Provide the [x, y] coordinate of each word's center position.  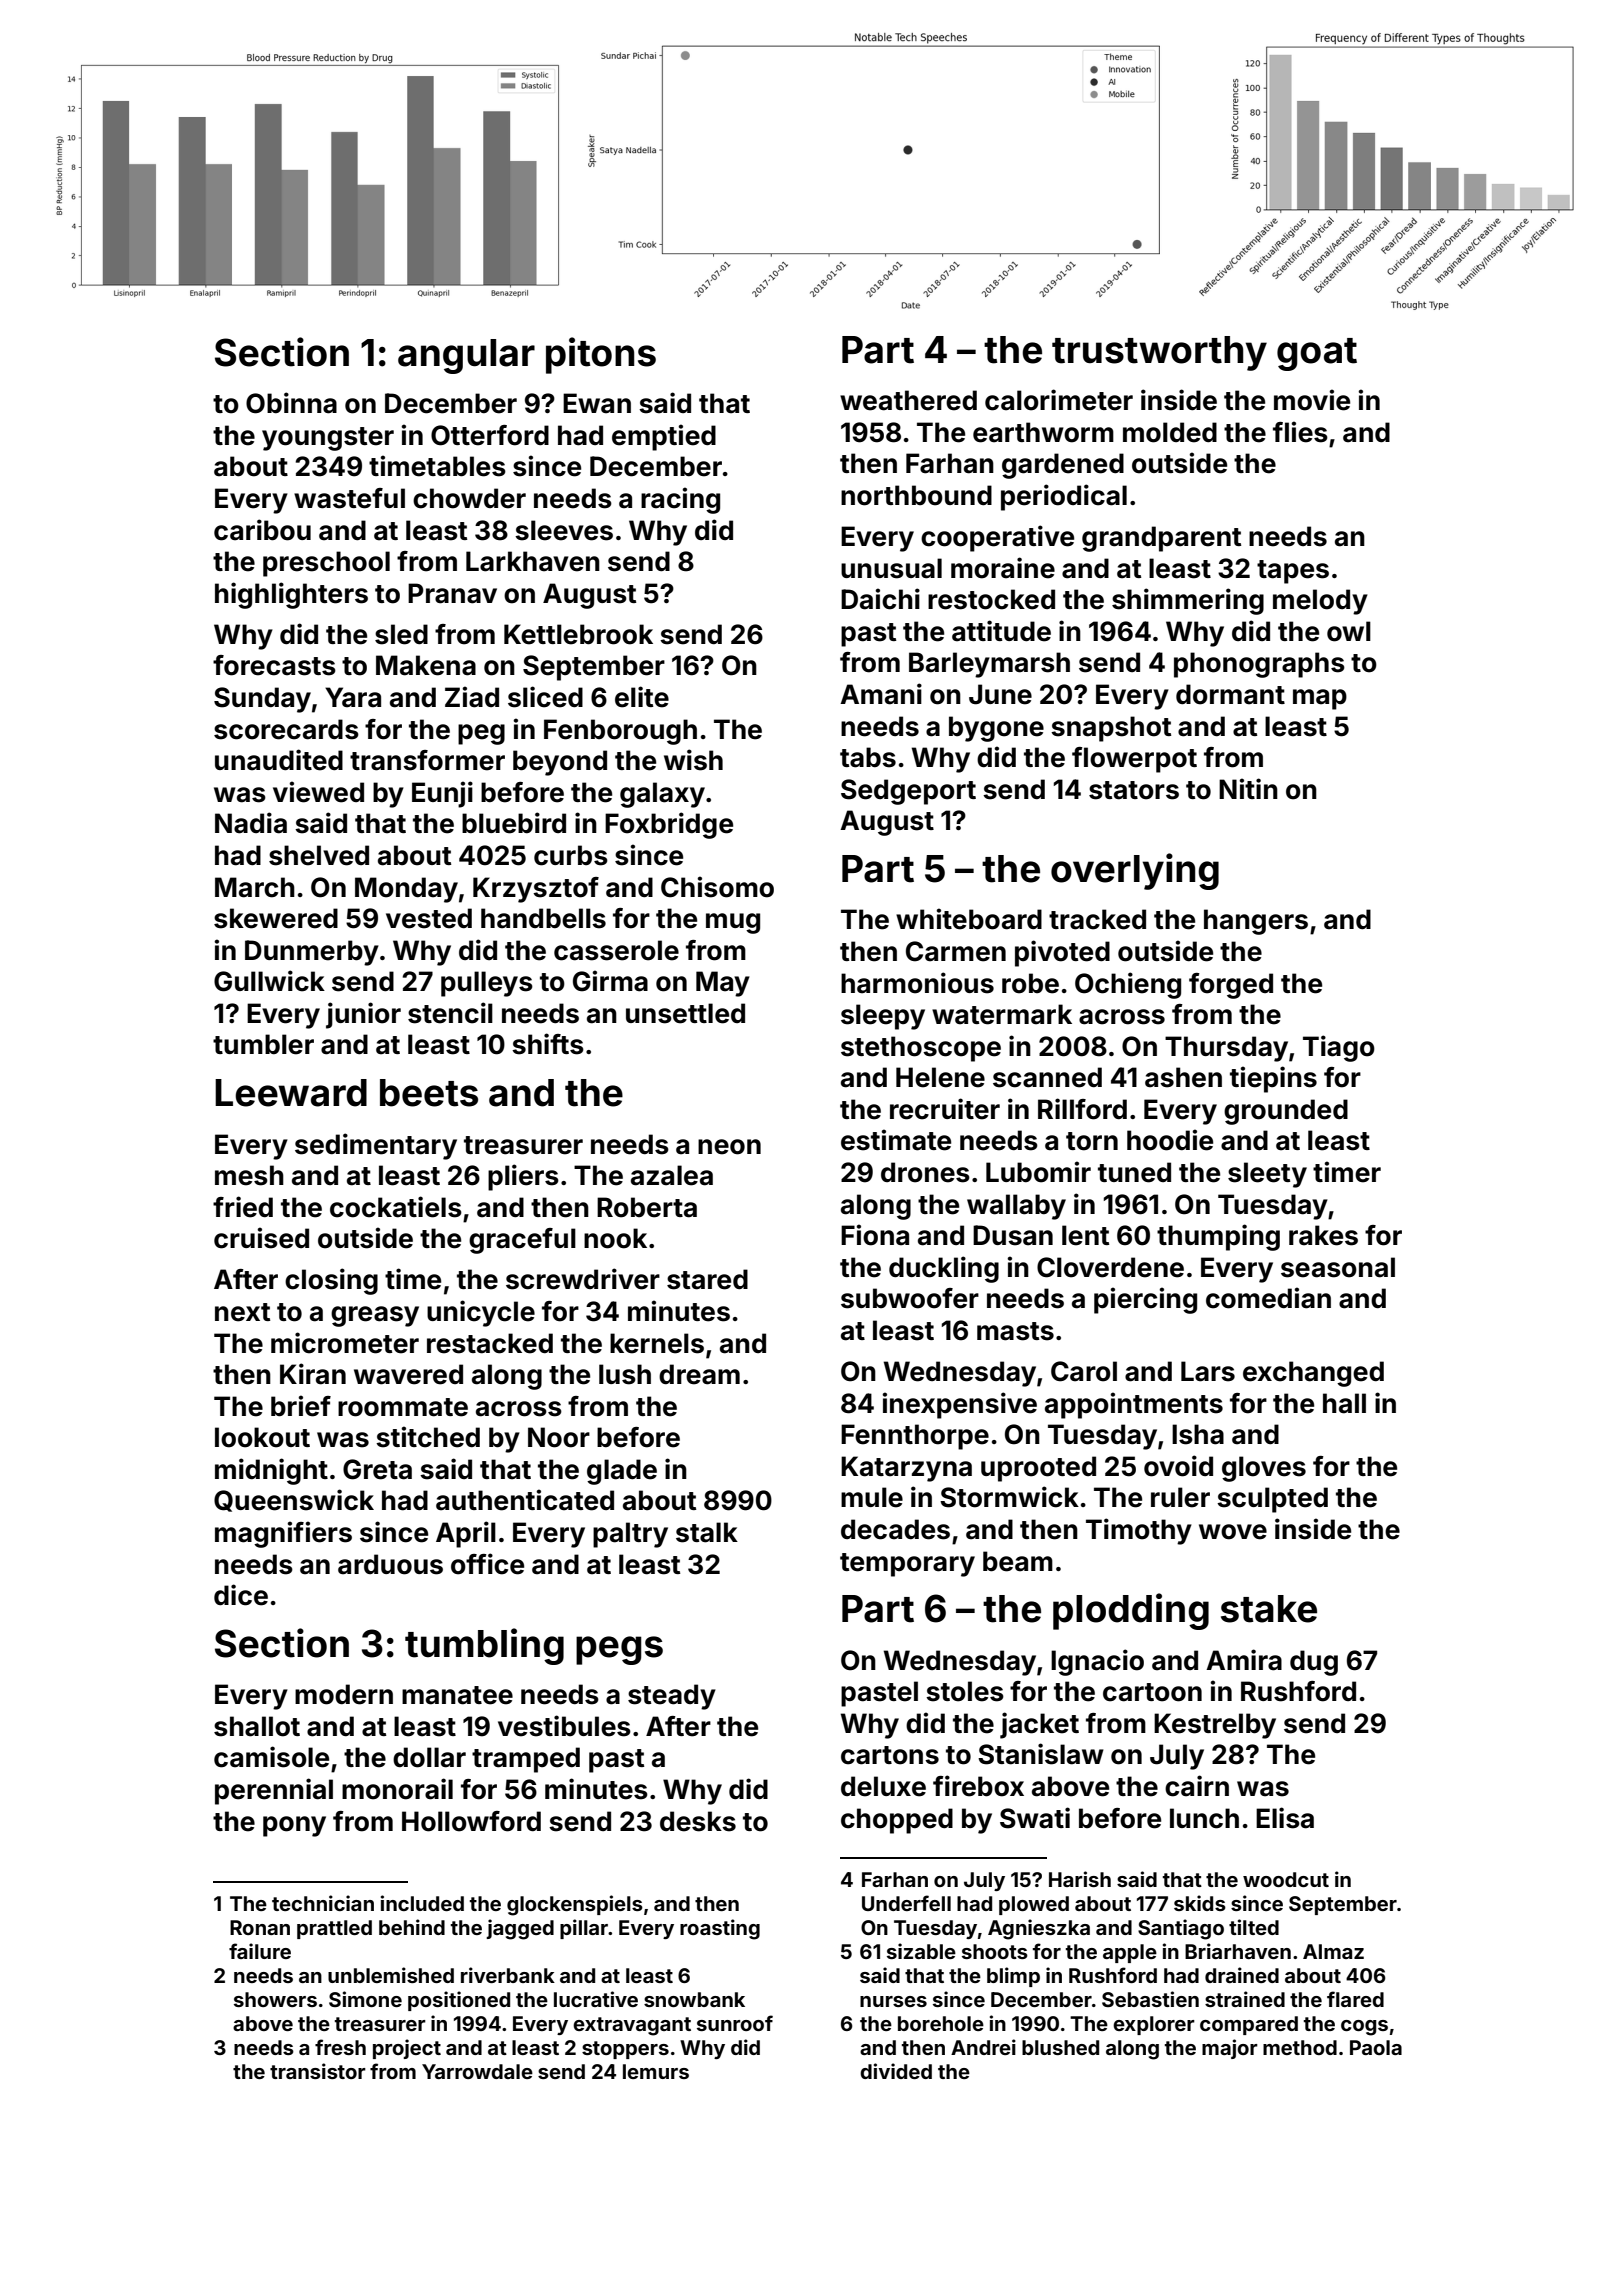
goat [1317, 354]
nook [615, 1238]
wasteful [349, 498]
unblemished [391, 1975]
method [1300, 2047]
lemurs [656, 2071]
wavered [408, 1374]
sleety [1267, 1175]
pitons [601, 355]
